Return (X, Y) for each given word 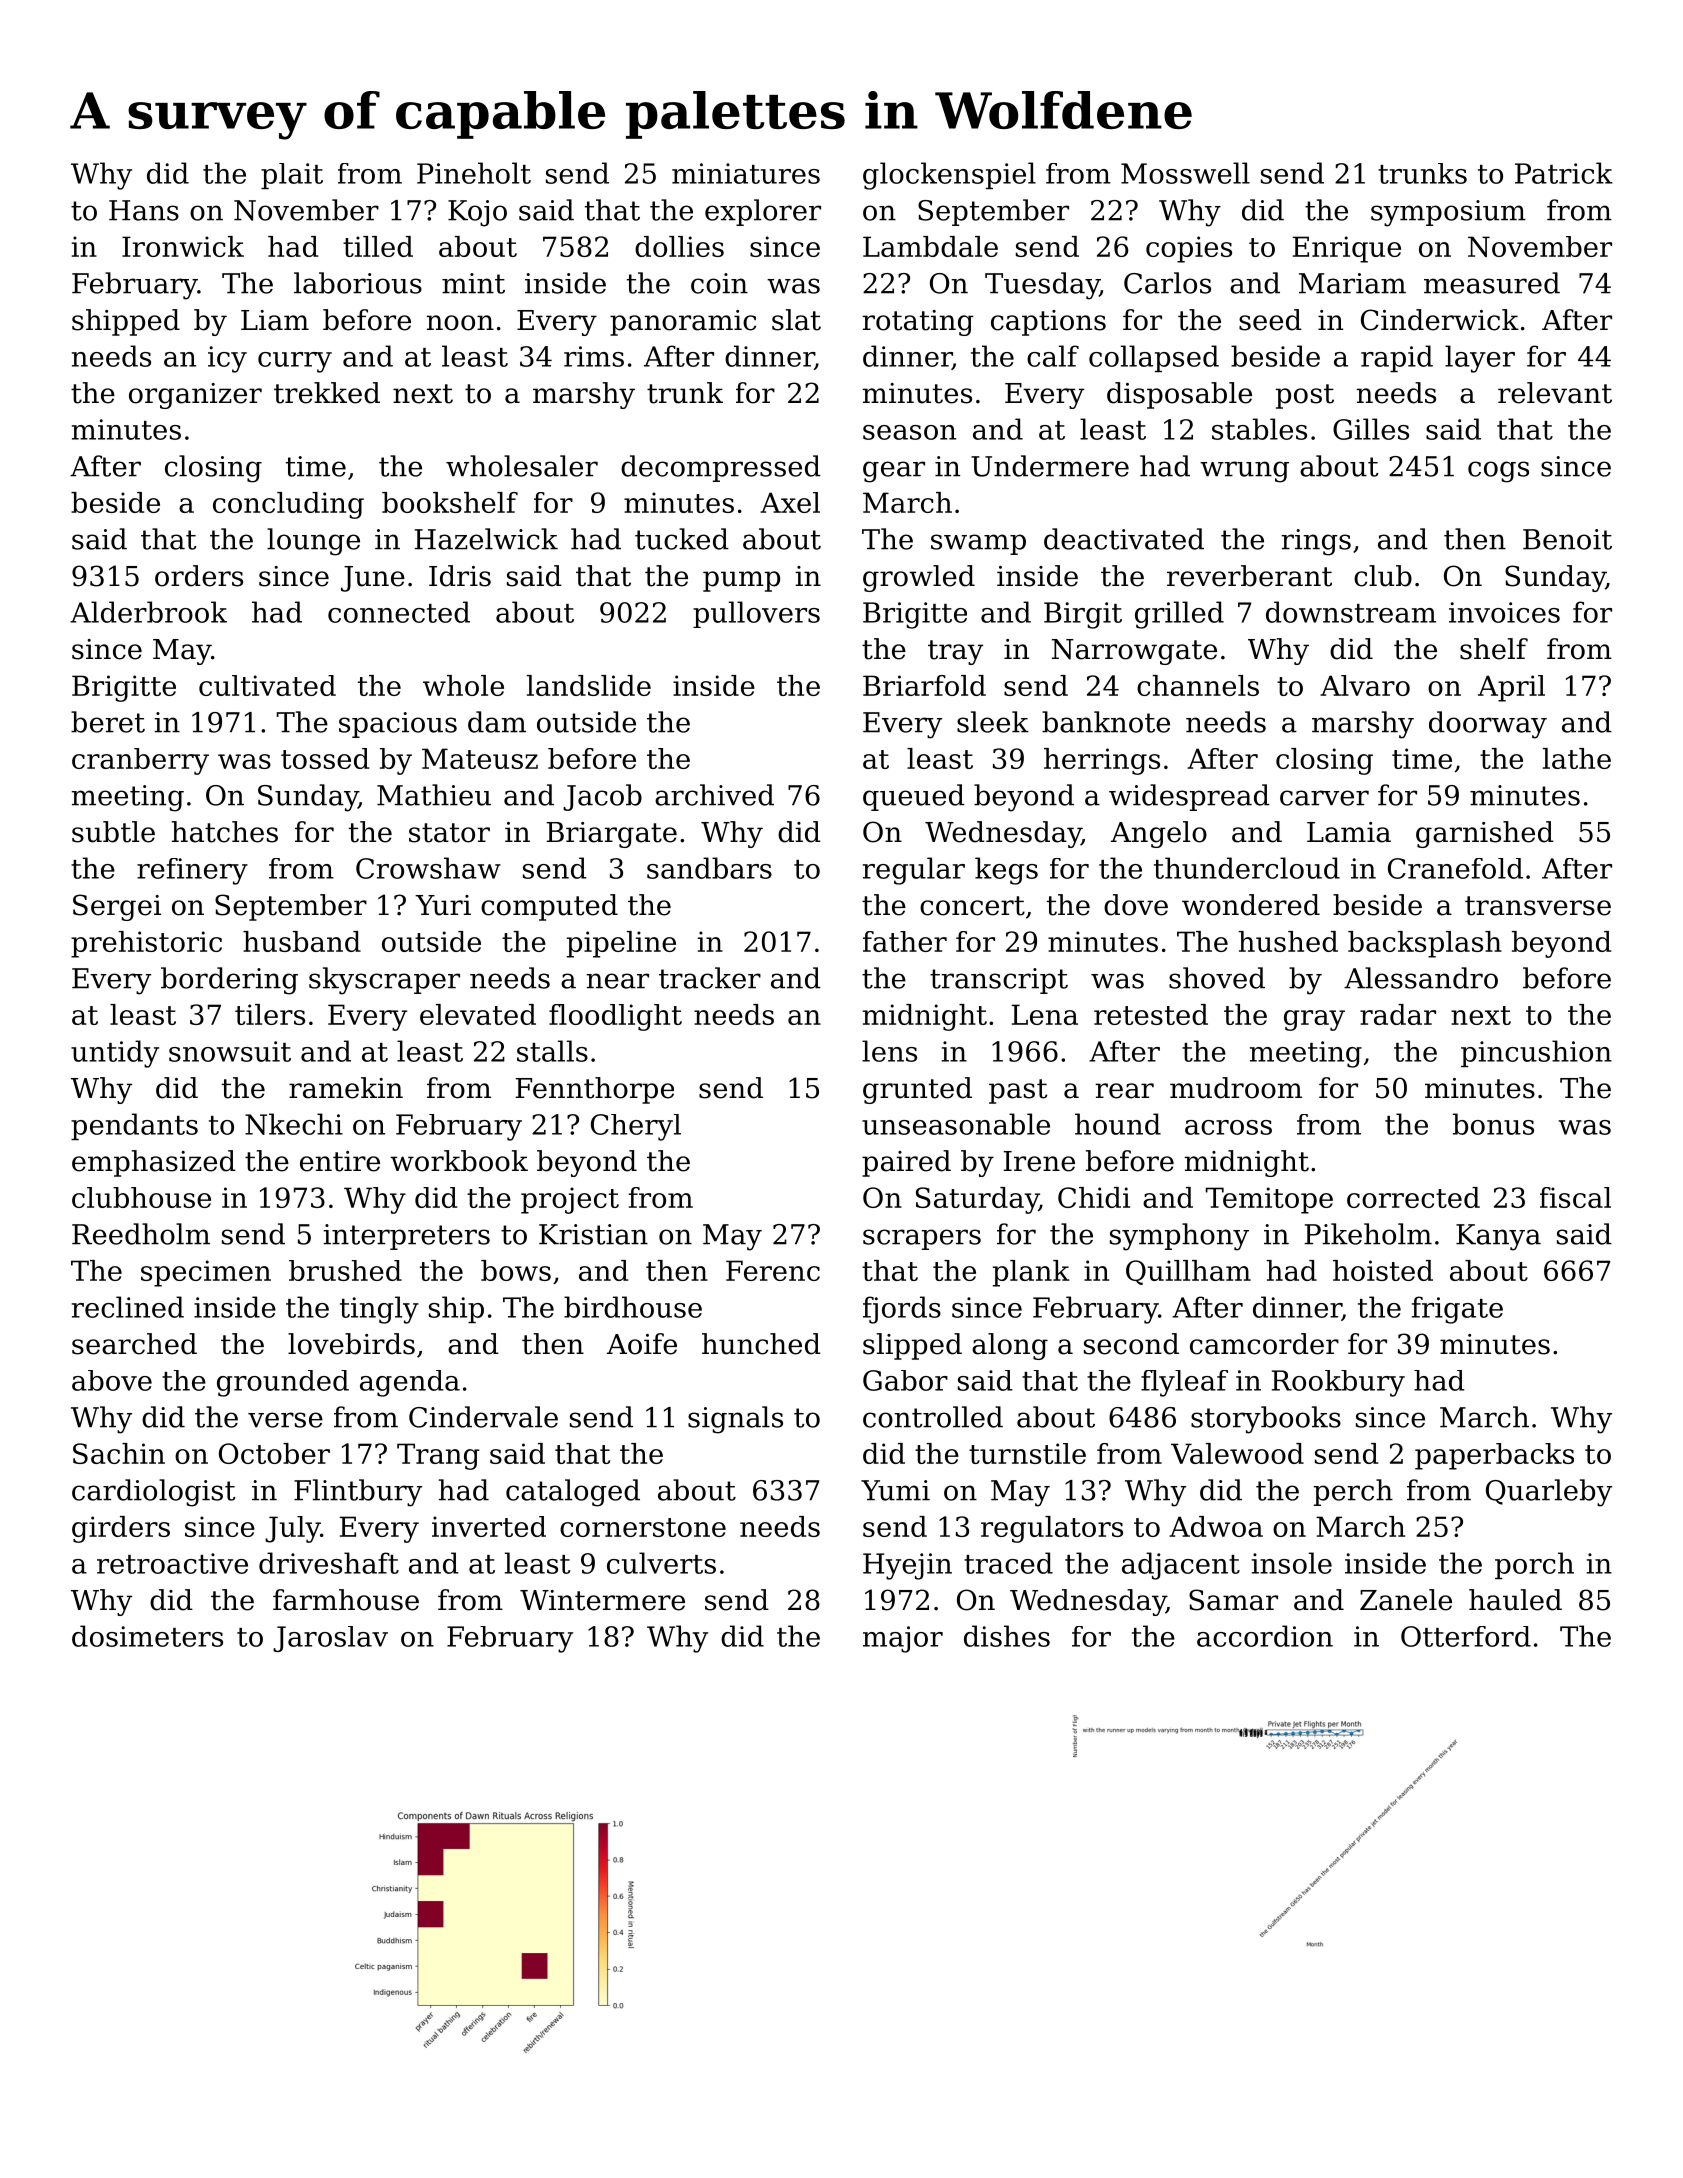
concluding (288, 505)
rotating (918, 323)
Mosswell (1185, 173)
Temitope (1269, 1200)
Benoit (1567, 539)
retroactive (172, 1563)
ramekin (346, 1088)
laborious (358, 283)
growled (919, 578)
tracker (710, 978)
